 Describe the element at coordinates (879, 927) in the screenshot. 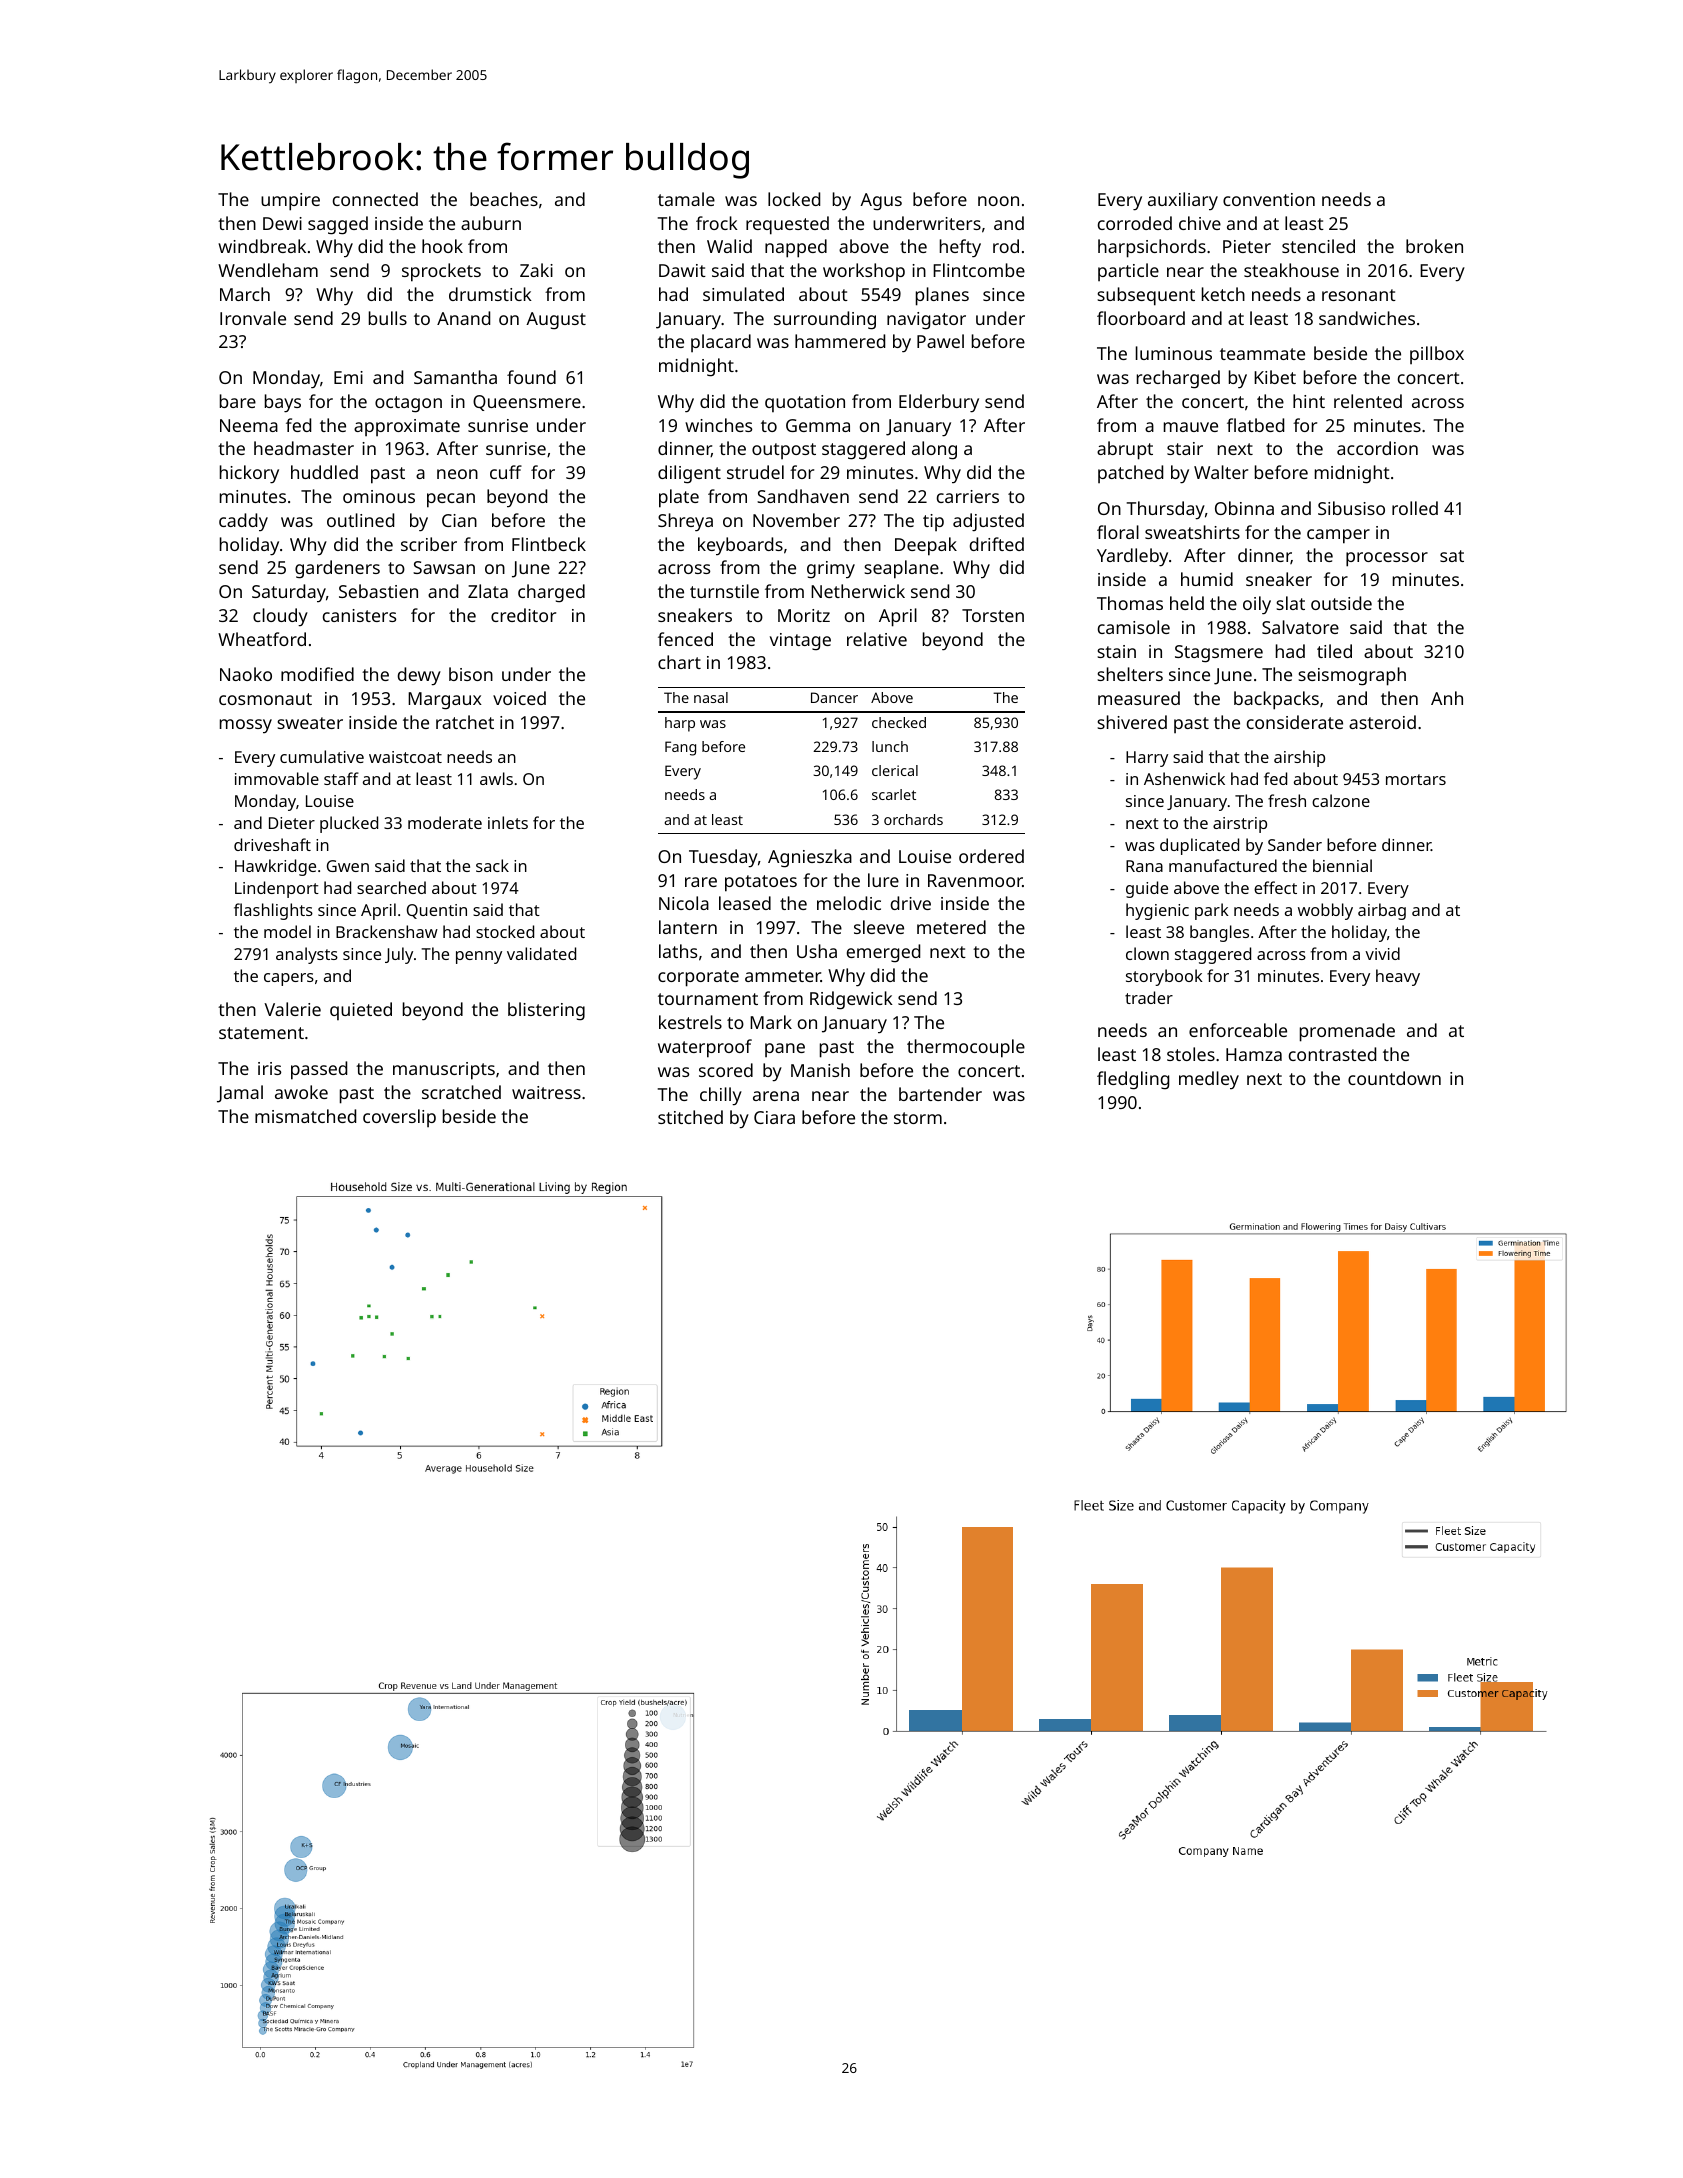

I see `sleeve` at that location.
